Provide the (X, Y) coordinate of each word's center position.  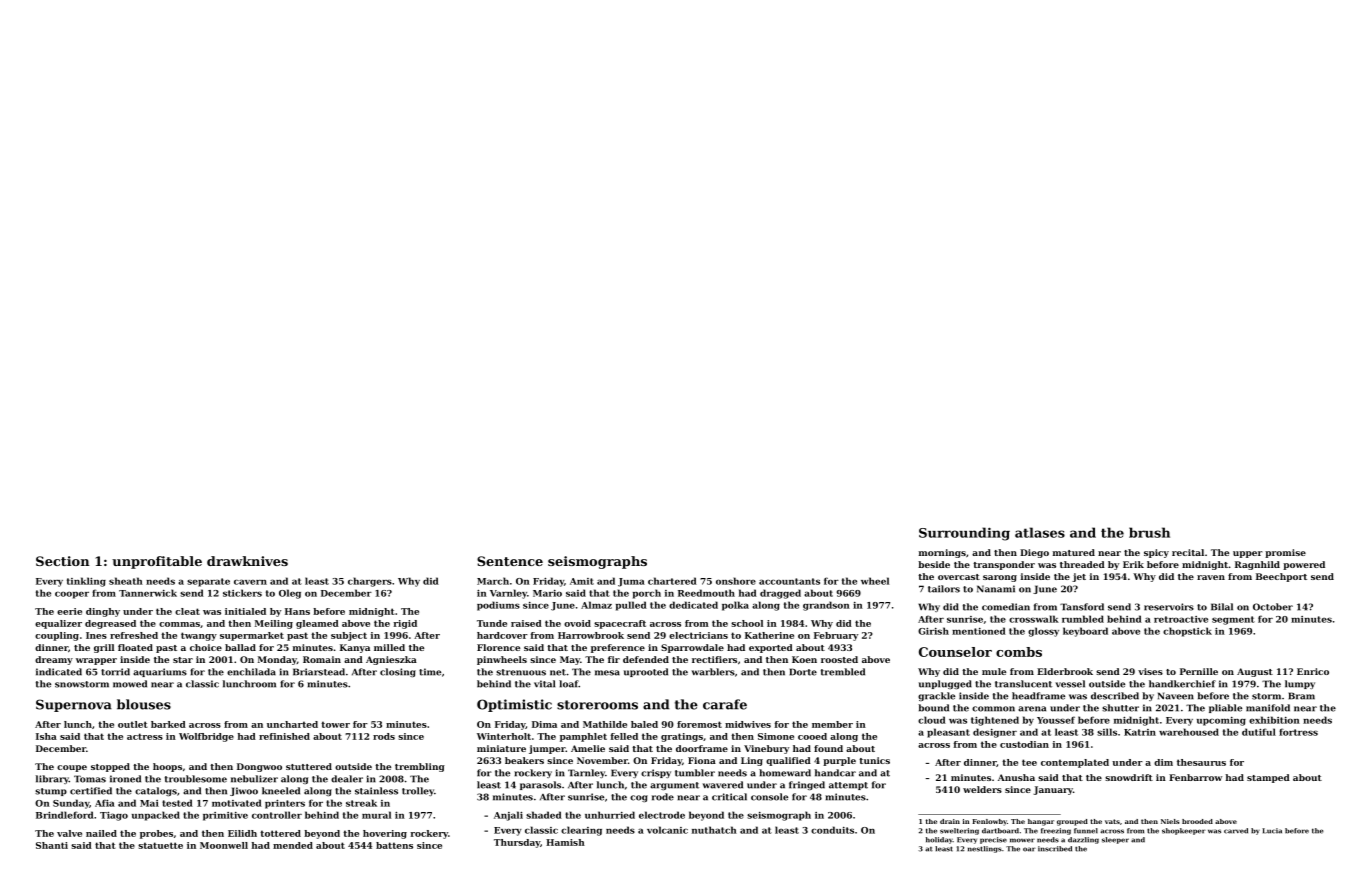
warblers (713, 672)
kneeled (281, 791)
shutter (1120, 708)
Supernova (74, 705)
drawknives (247, 561)
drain (950, 821)
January (1053, 790)
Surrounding (964, 534)
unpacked (156, 816)
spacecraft (620, 624)
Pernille (1199, 671)
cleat (187, 611)
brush (1149, 532)
